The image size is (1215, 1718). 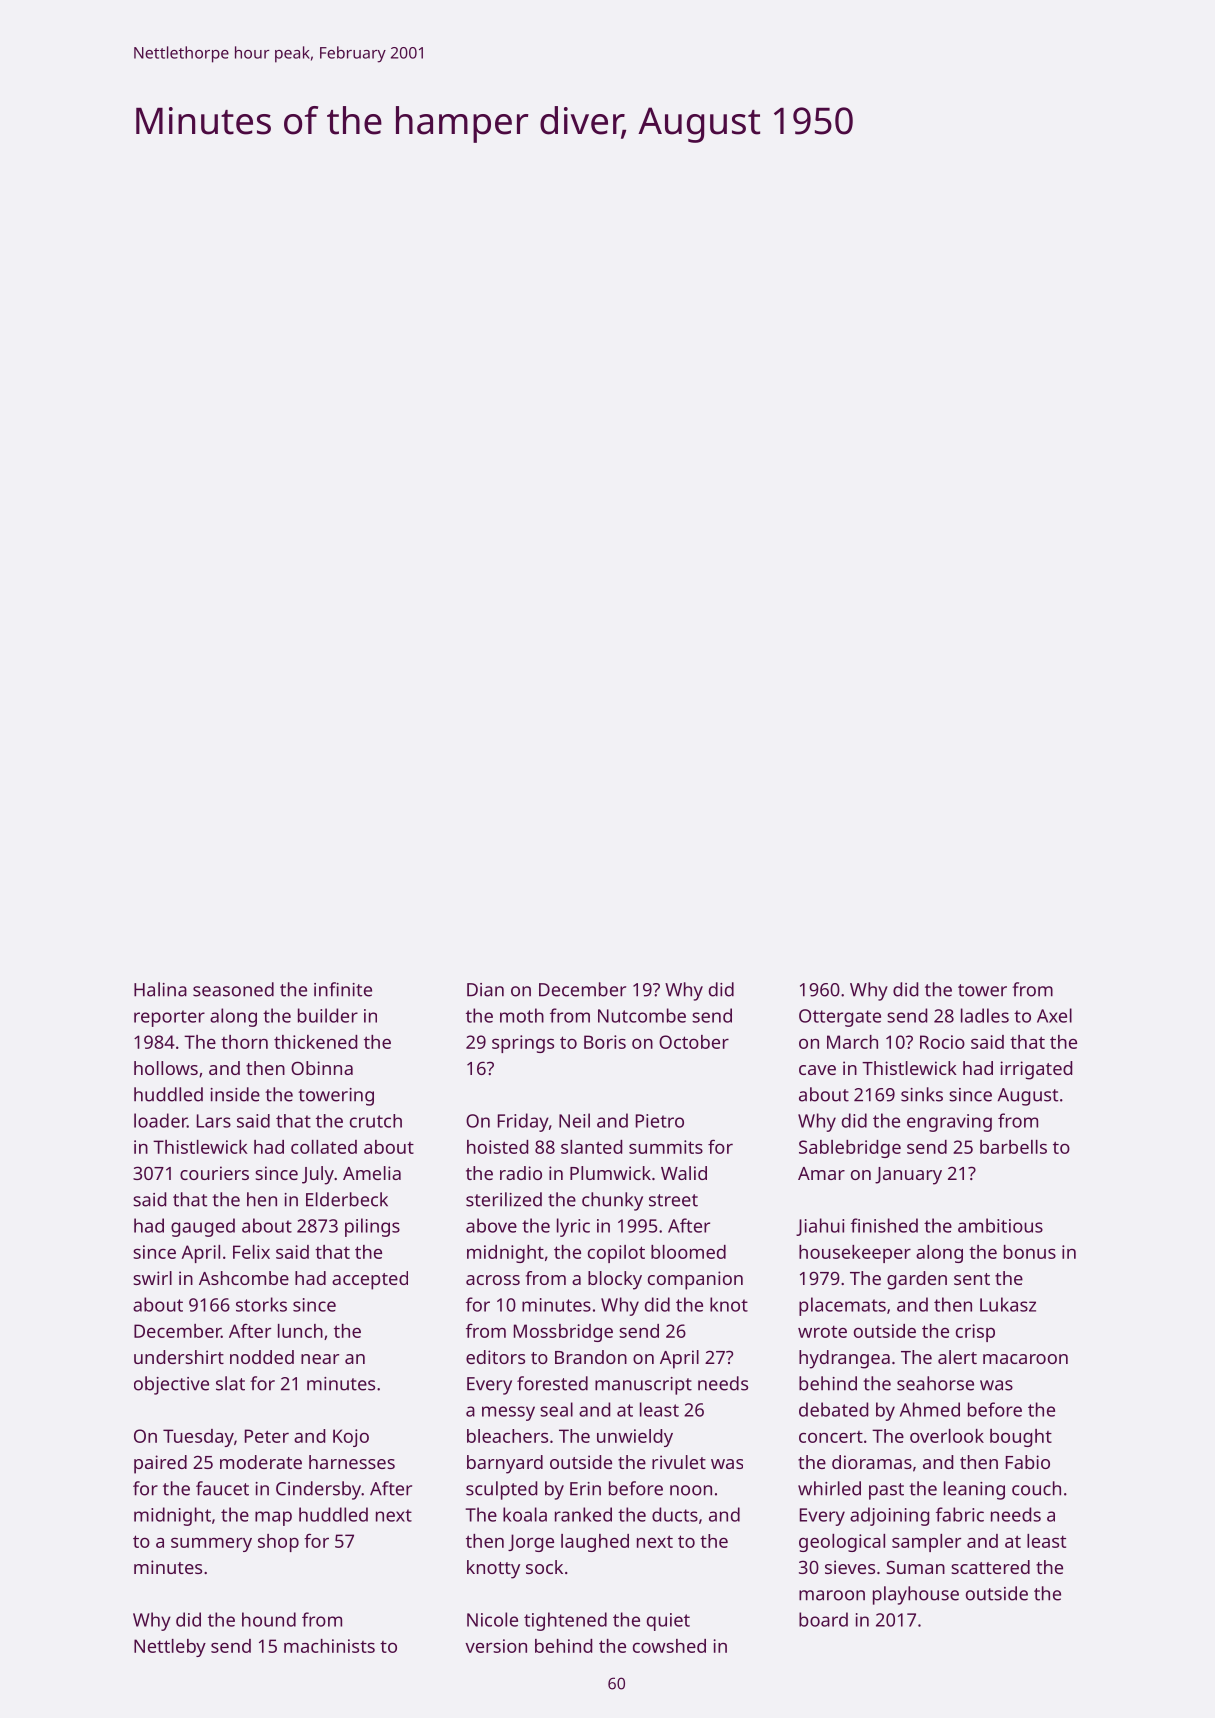 I want to click on paired, so click(x=160, y=1464).
